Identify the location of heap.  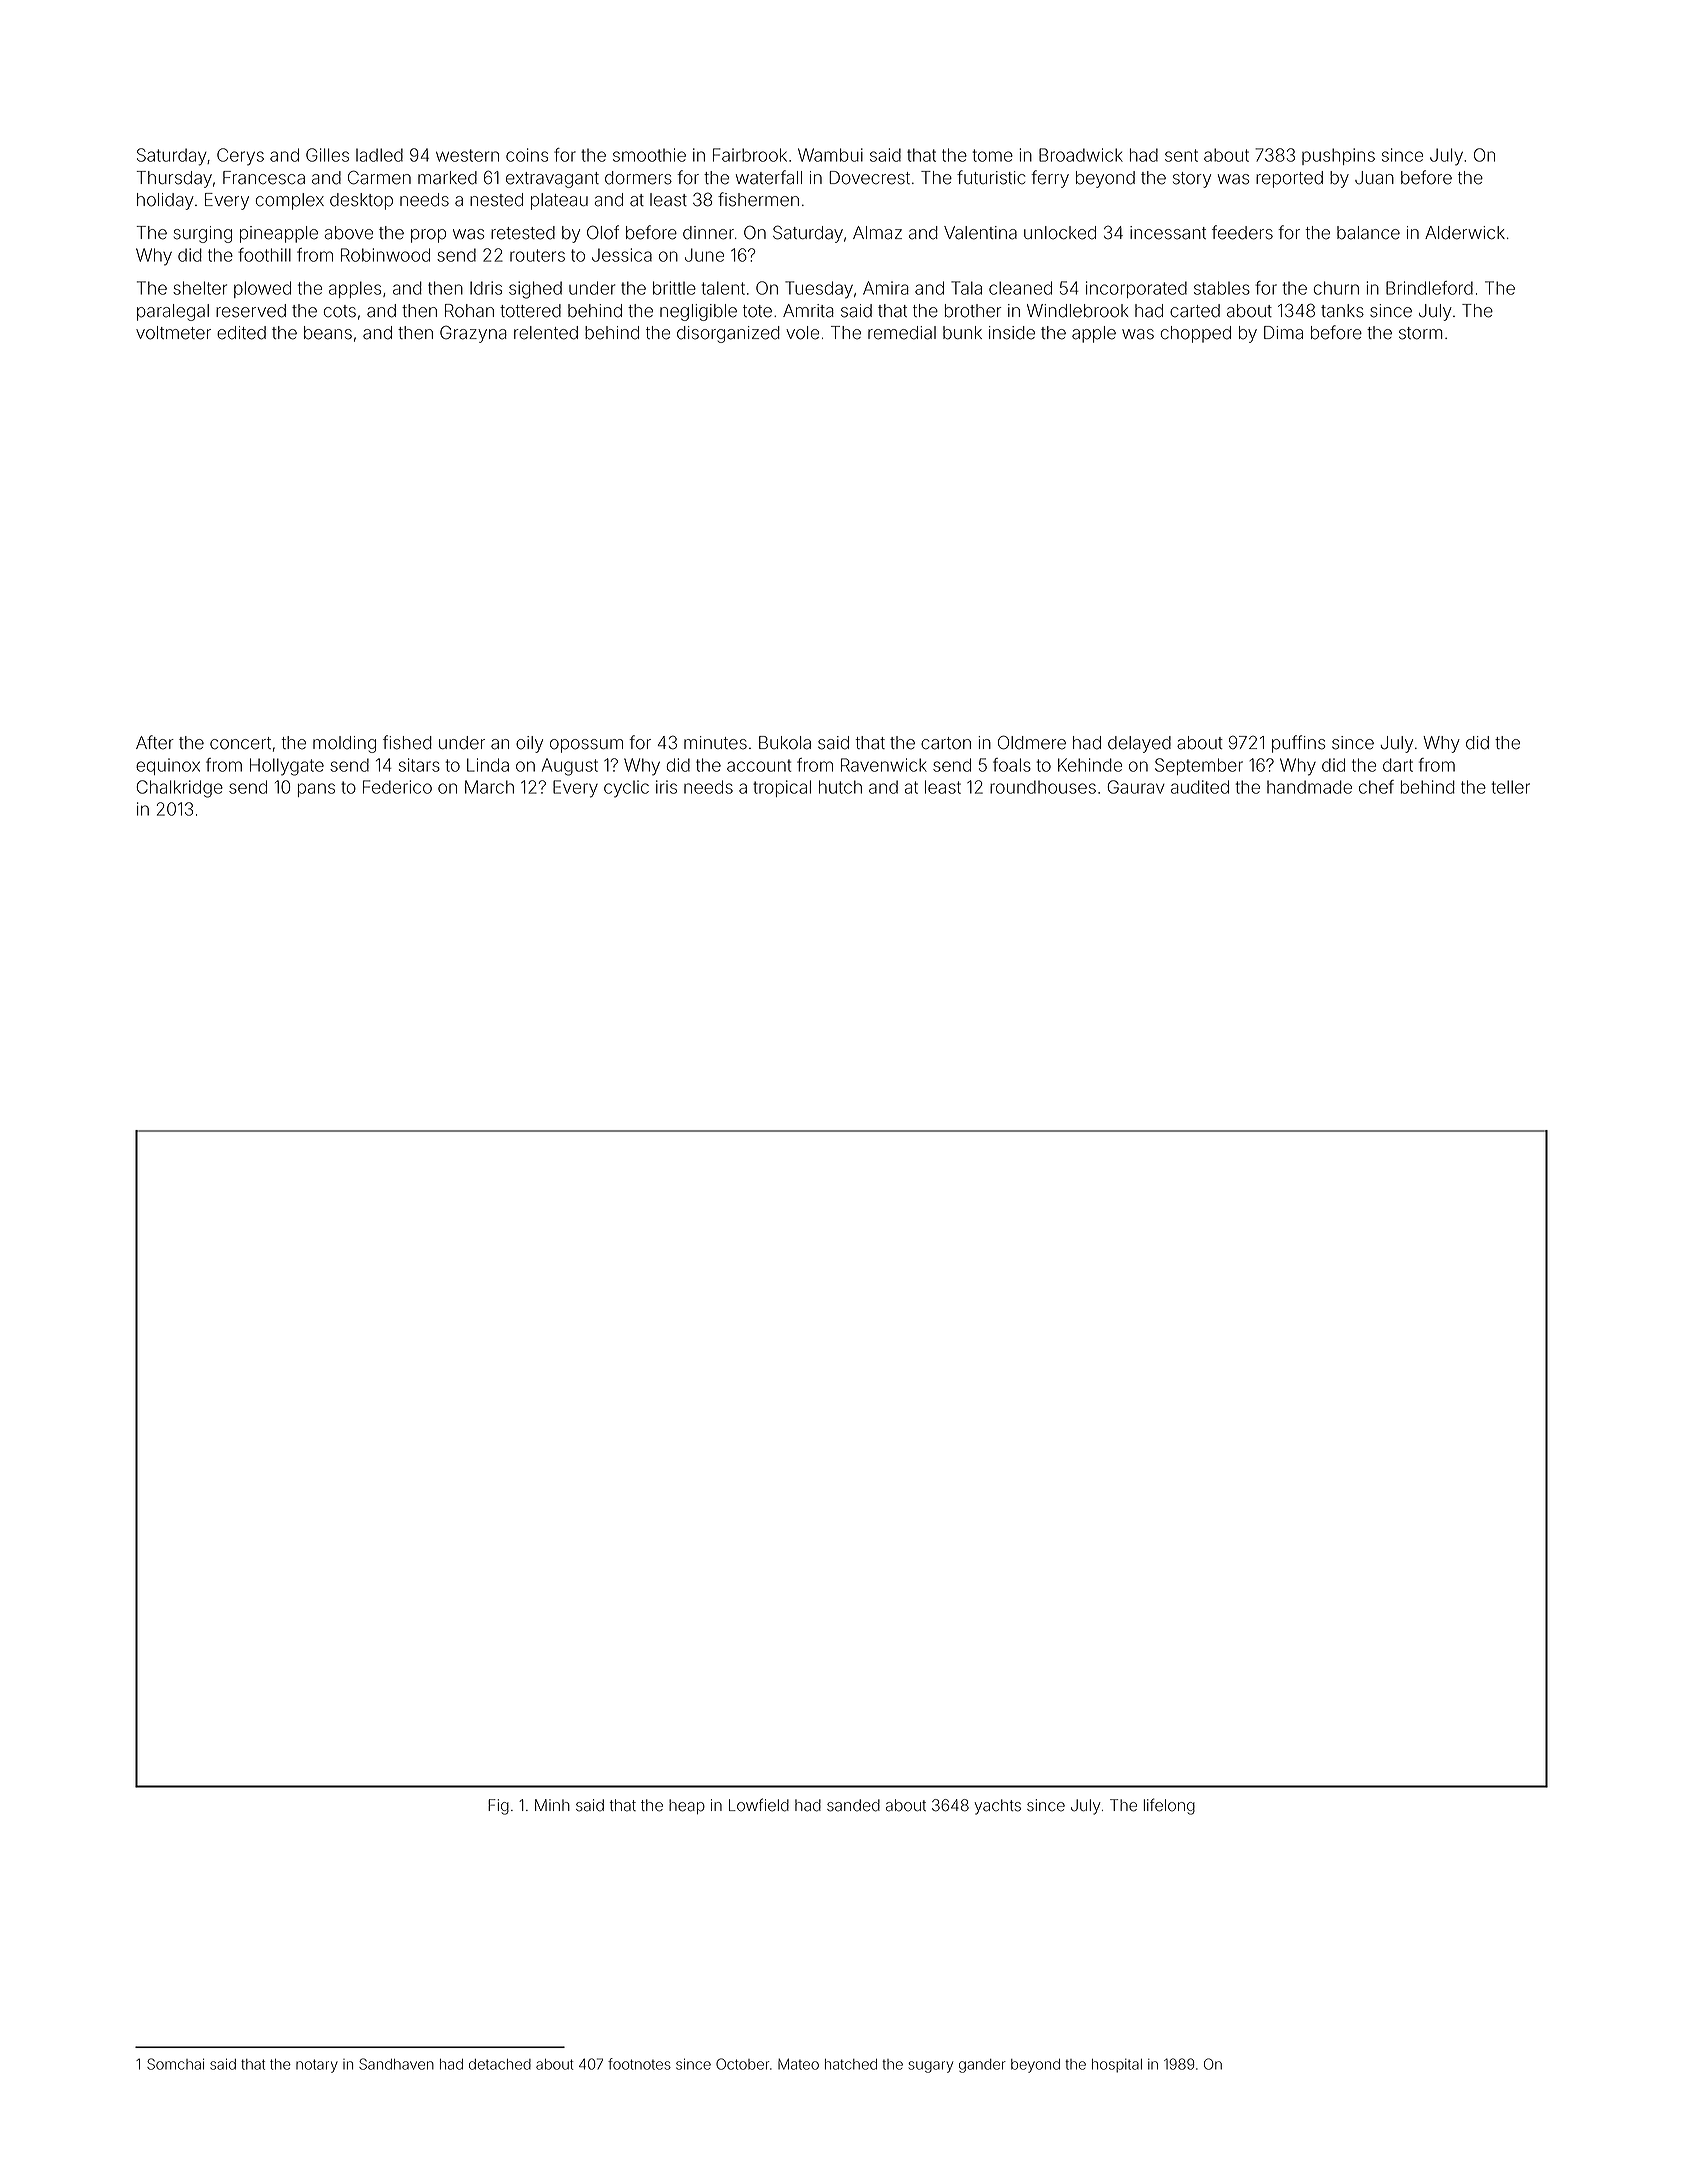
(687, 1806).
